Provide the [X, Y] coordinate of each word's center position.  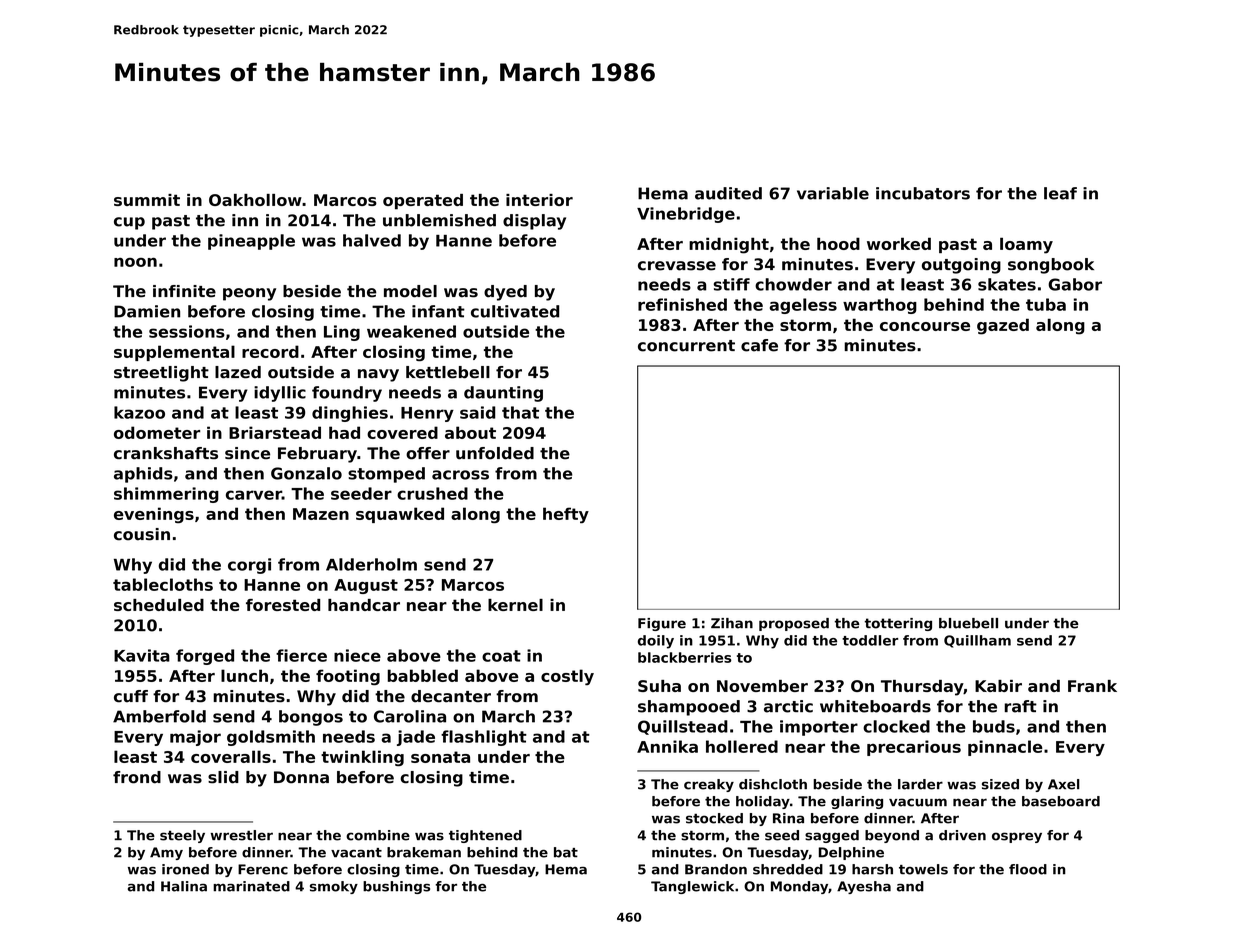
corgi [249, 566]
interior [539, 200]
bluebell [968, 623]
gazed [1003, 326]
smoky [334, 887]
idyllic [280, 394]
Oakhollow [255, 200]
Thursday [922, 688]
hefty [566, 515]
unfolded [495, 453]
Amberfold [159, 716]
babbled [423, 675]
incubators [923, 193]
